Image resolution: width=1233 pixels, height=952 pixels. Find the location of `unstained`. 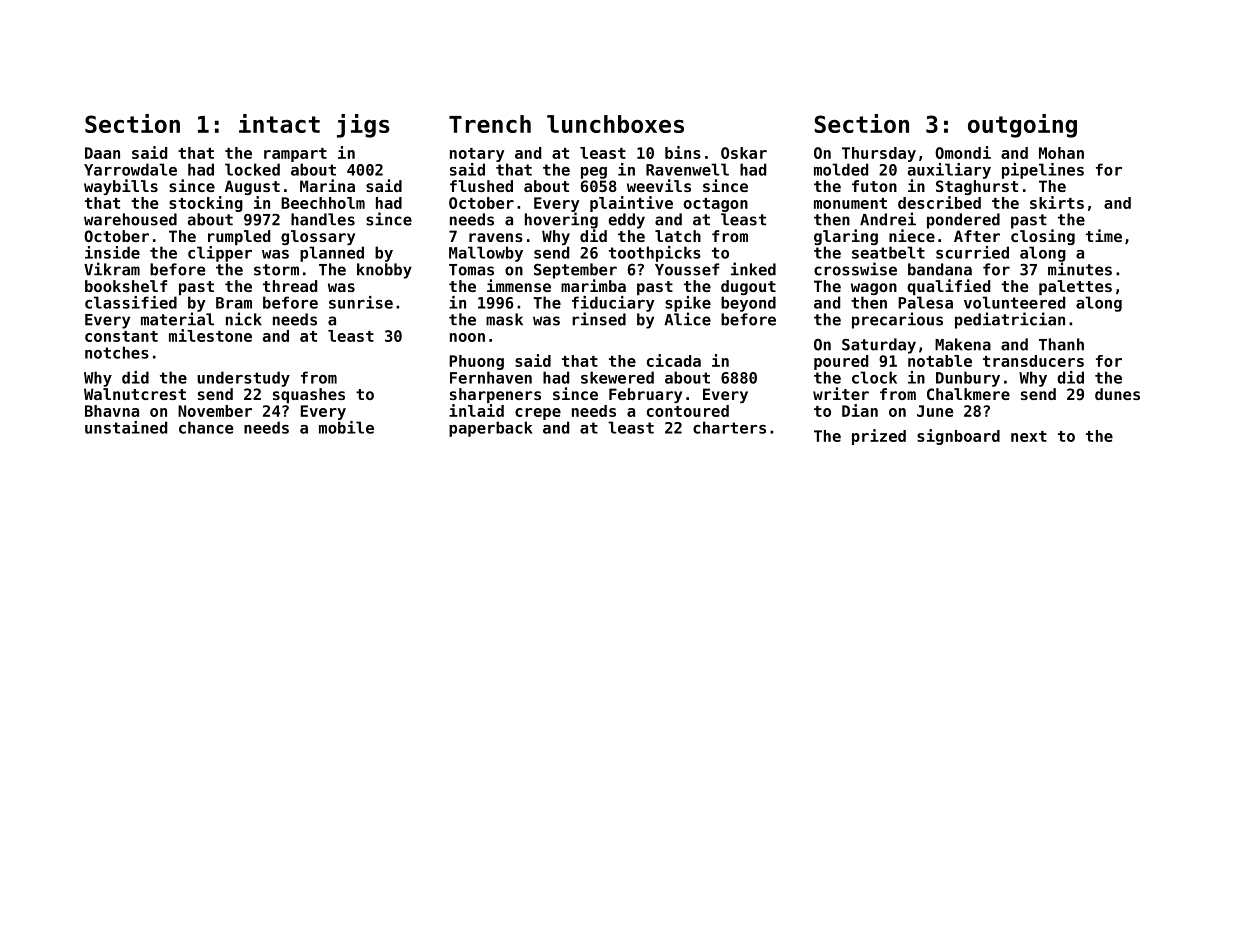

unstained is located at coordinates (126, 427).
